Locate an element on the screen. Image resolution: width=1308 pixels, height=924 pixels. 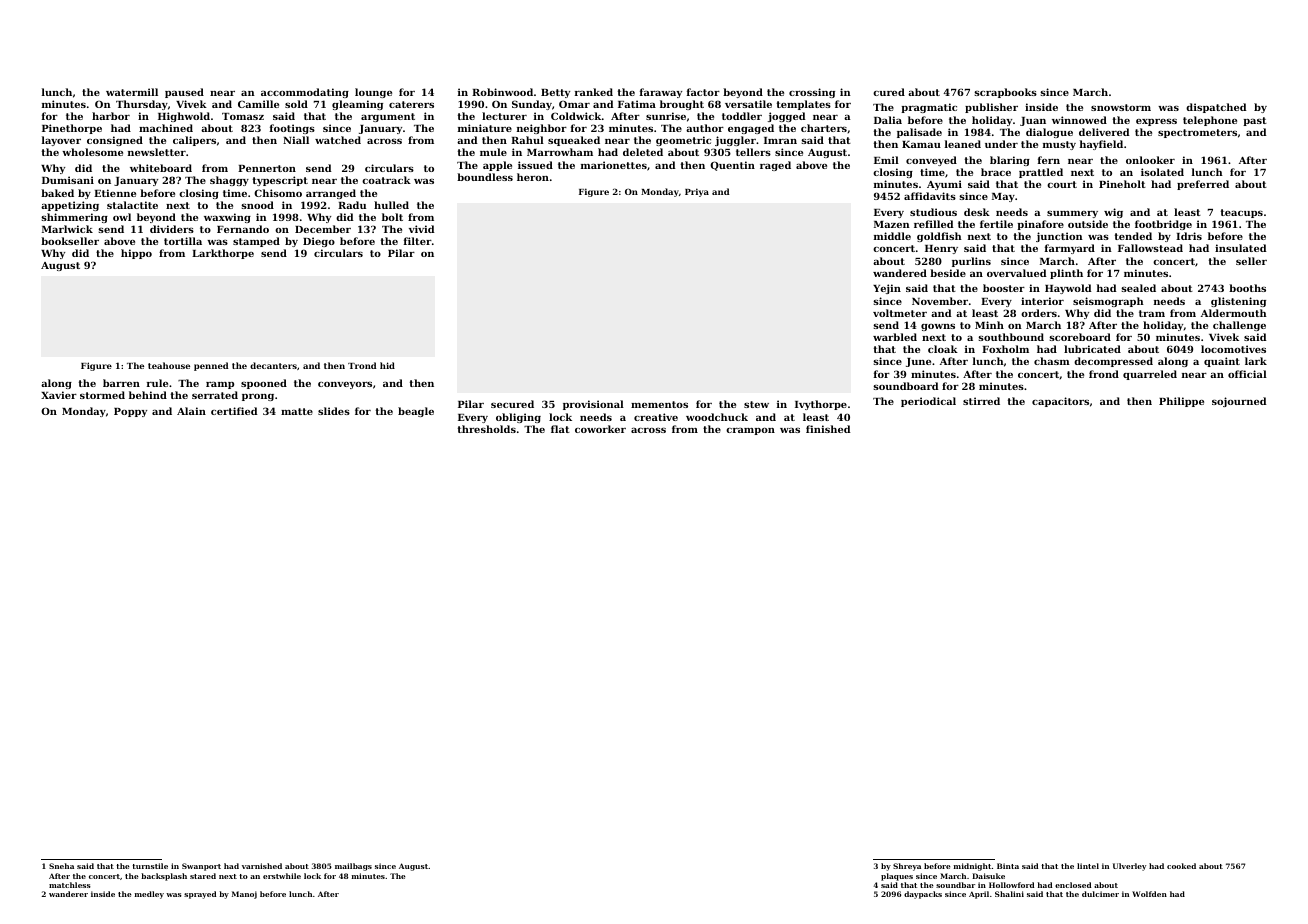
teacups is located at coordinates (1242, 213).
